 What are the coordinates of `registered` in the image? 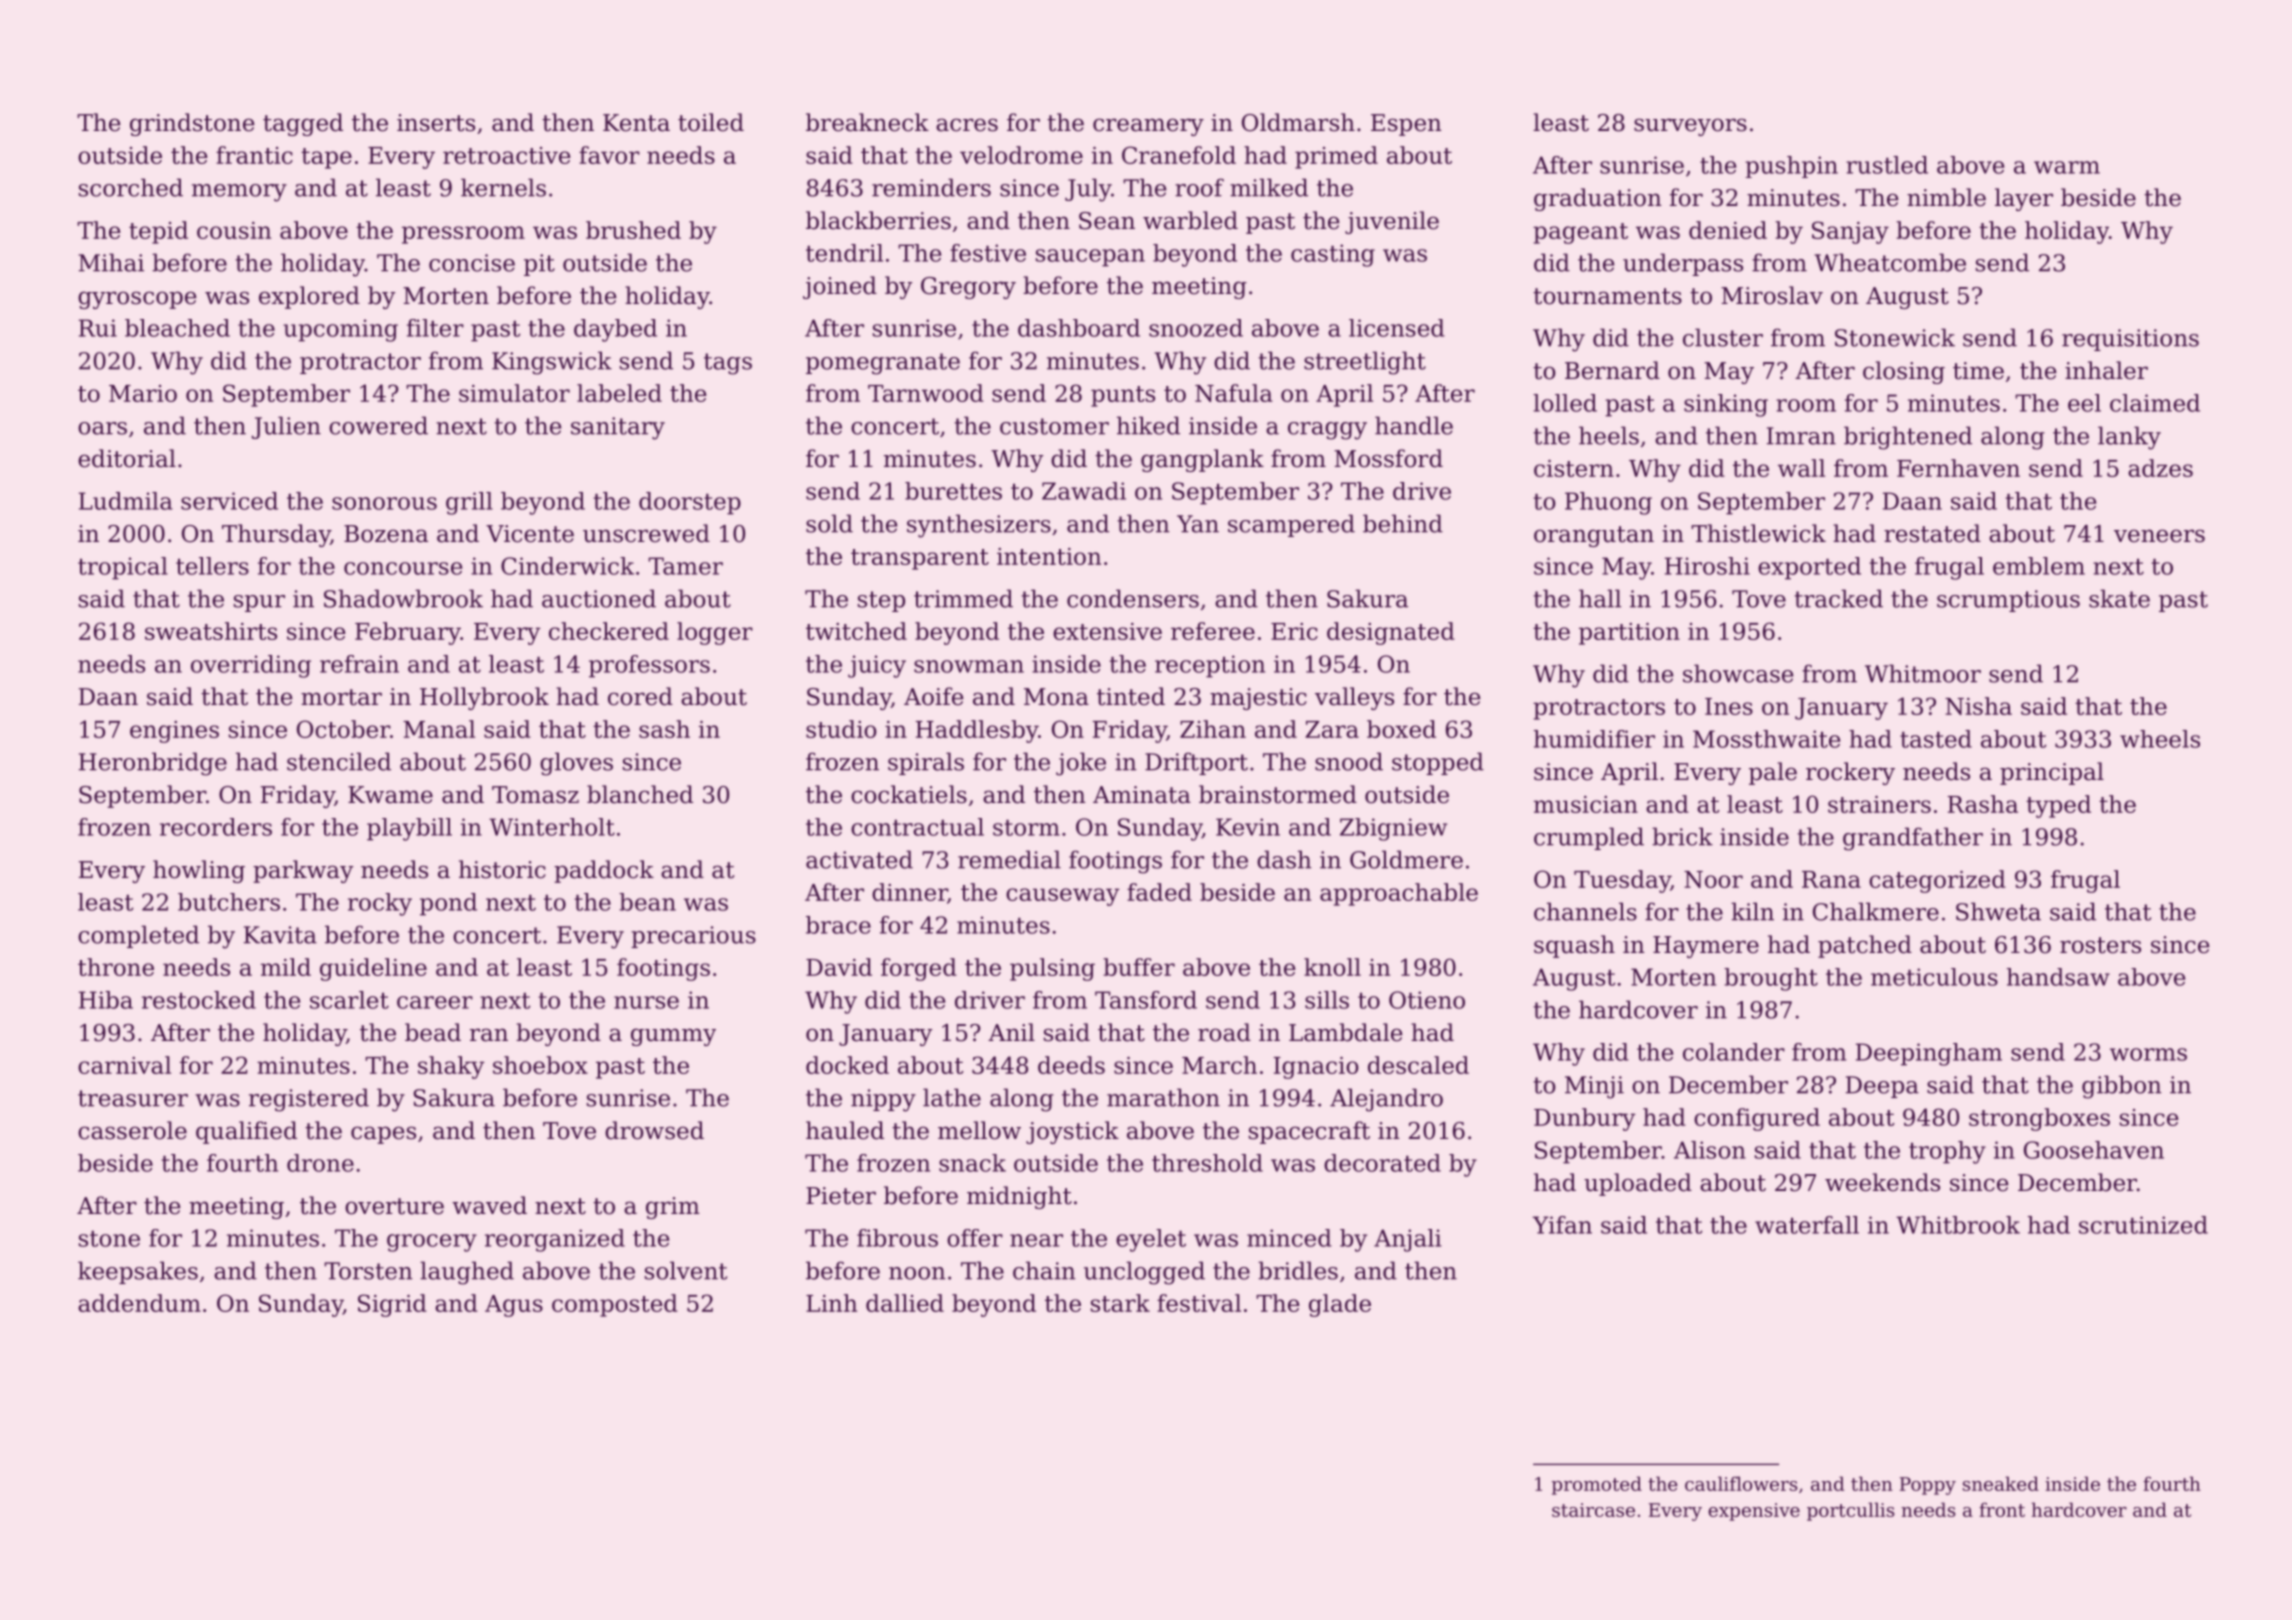 It's located at (309, 1100).
